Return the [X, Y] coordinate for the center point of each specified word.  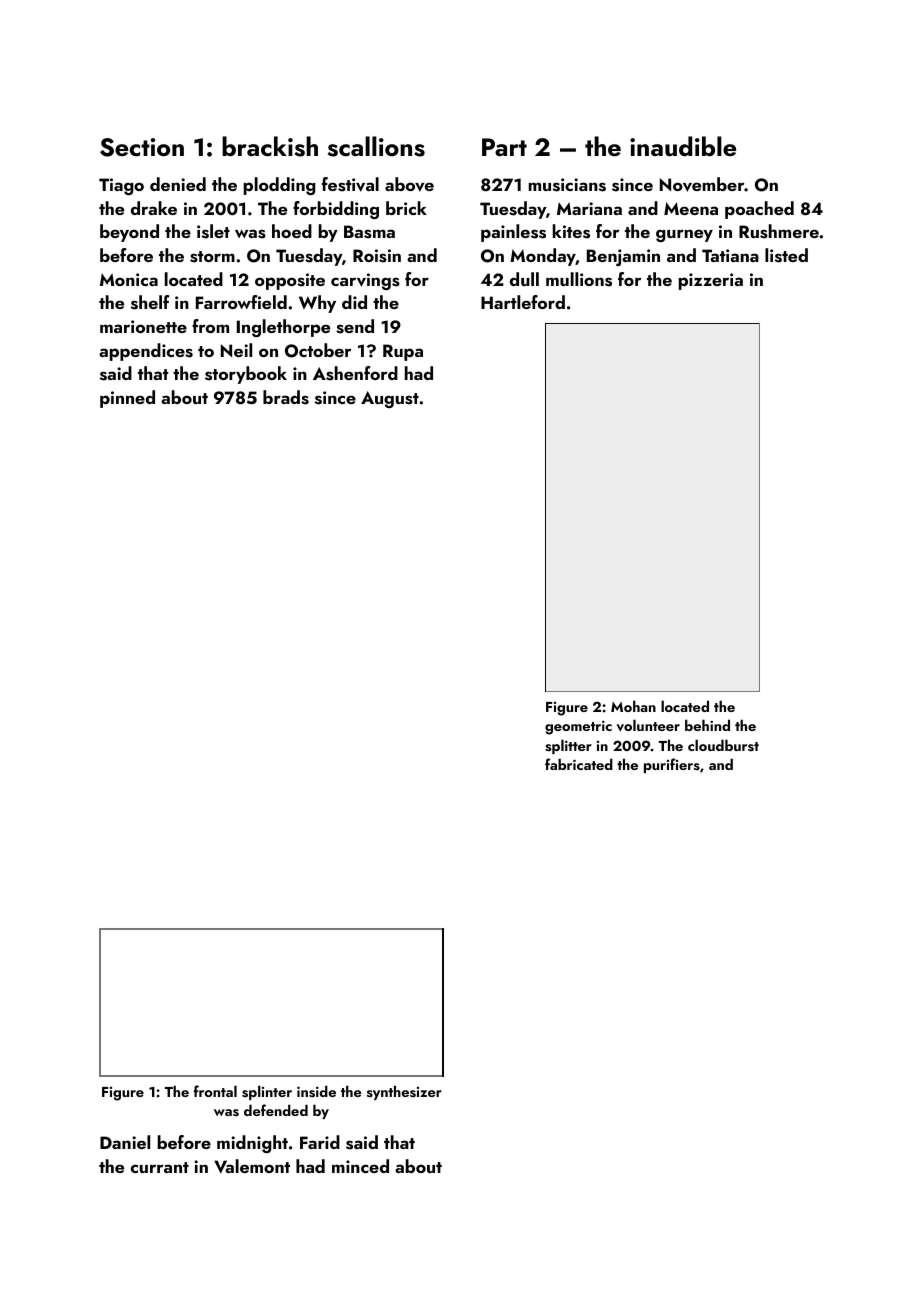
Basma [369, 232]
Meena [691, 208]
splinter [267, 1092]
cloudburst [723, 745]
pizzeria [711, 281]
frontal [215, 1091]
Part [504, 147]
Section [142, 147]
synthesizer [404, 1092]
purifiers [672, 765]
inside [316, 1091]
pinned [127, 399]
